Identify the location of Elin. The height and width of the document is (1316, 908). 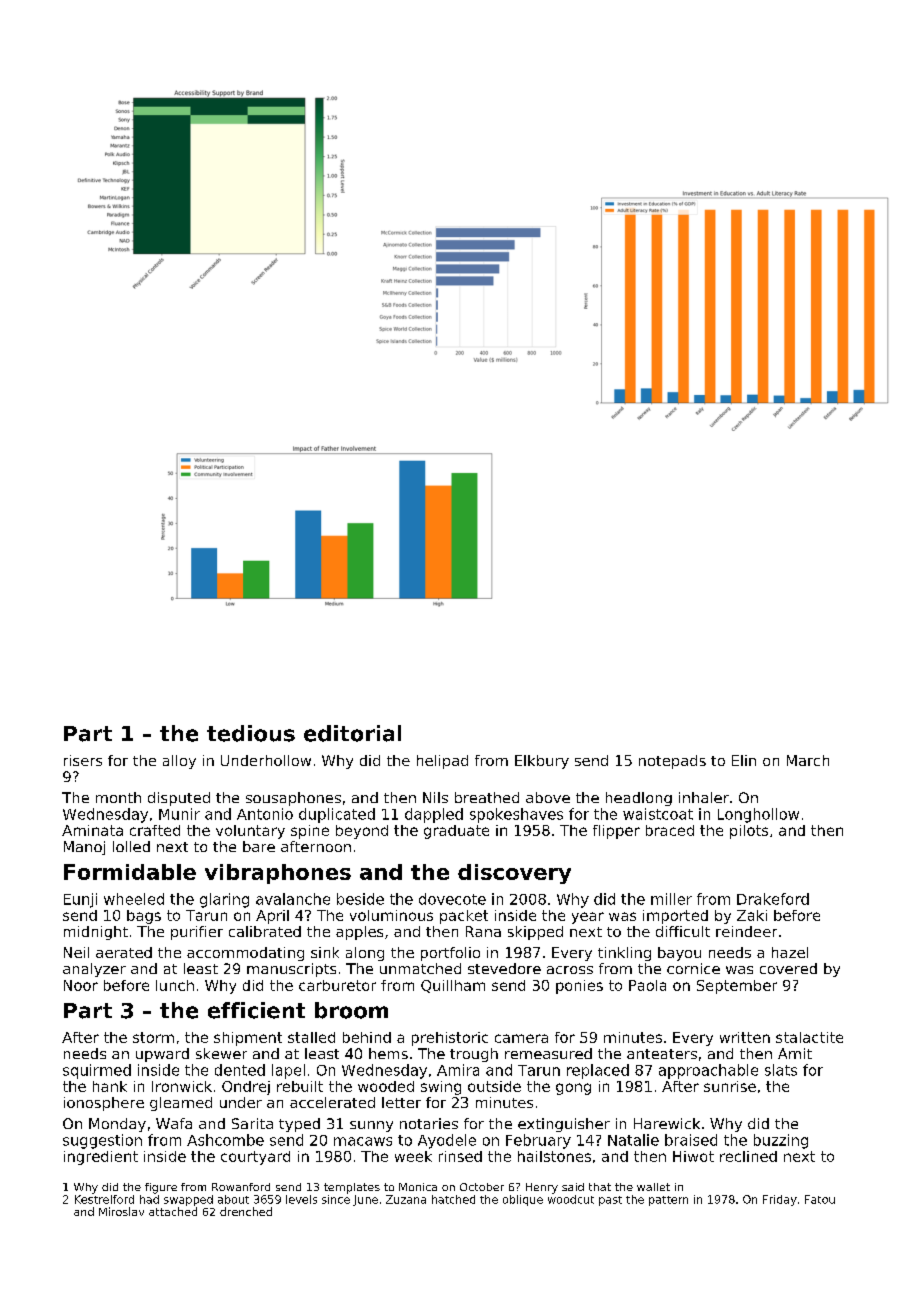
(744, 760).
